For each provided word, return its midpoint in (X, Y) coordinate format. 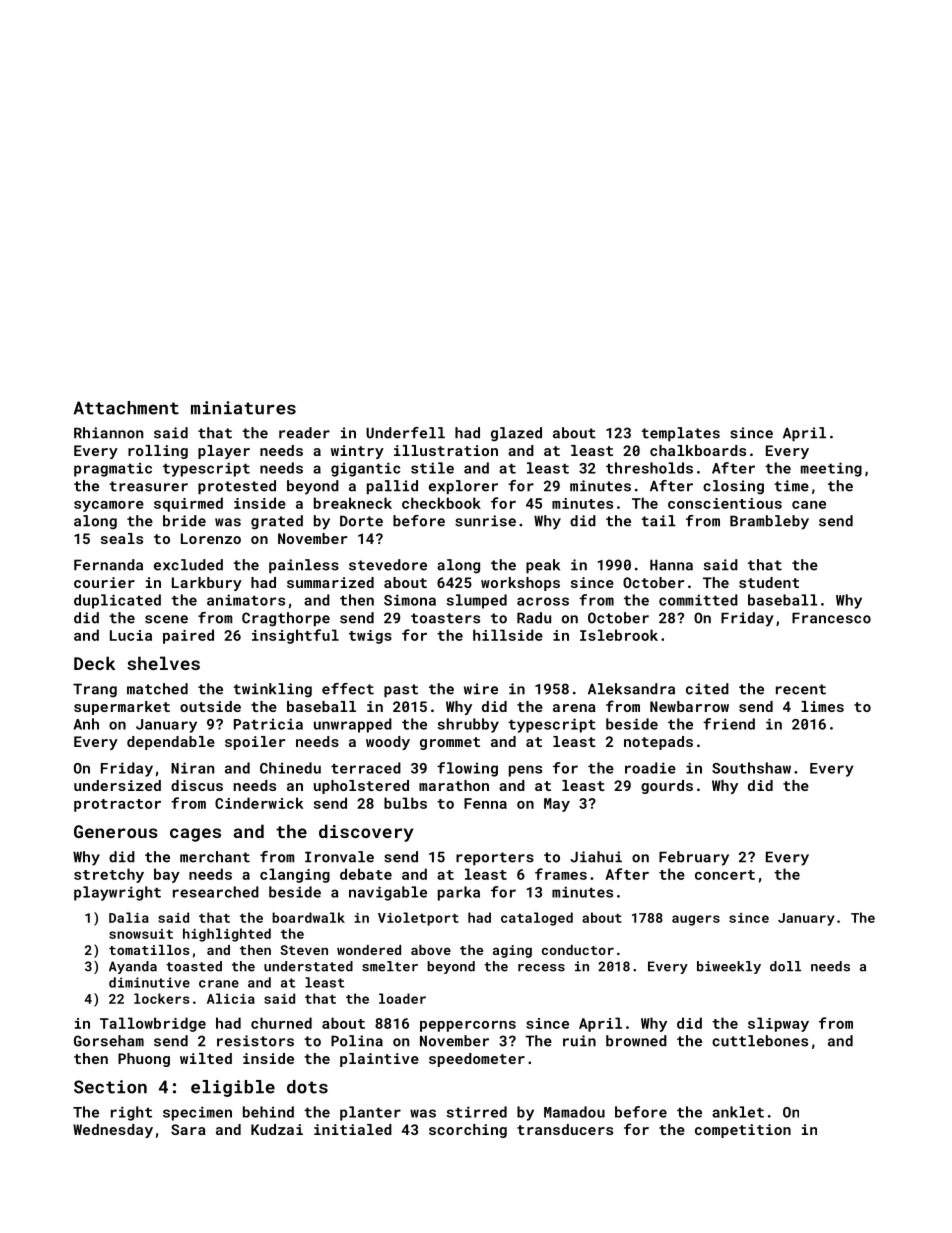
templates (680, 434)
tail (658, 521)
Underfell (405, 433)
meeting (831, 469)
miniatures (243, 408)
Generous (116, 831)
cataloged (537, 919)
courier (104, 582)
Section (110, 1087)
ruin (579, 1041)
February (694, 858)
